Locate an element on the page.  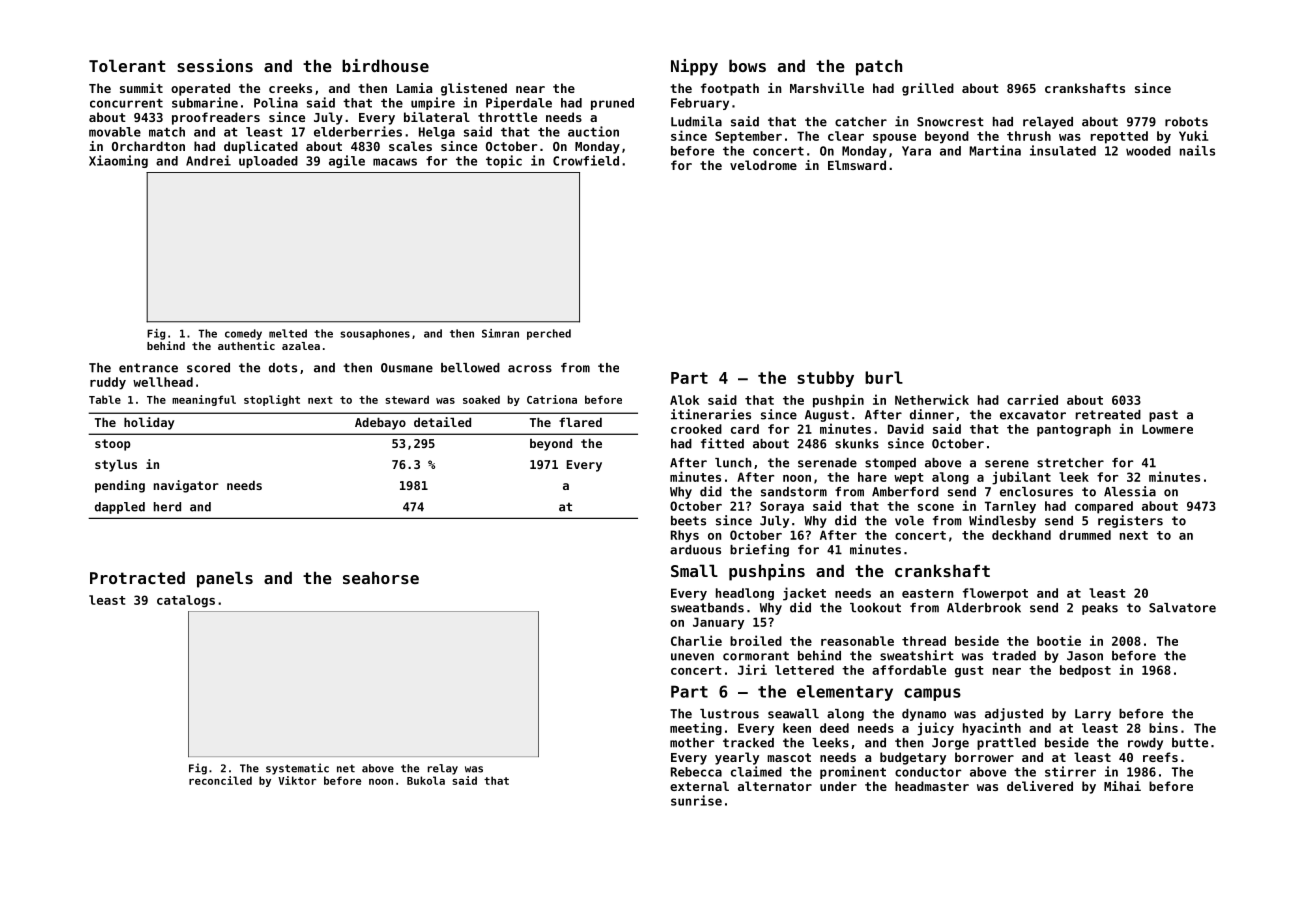
Viktor is located at coordinates (297, 780).
